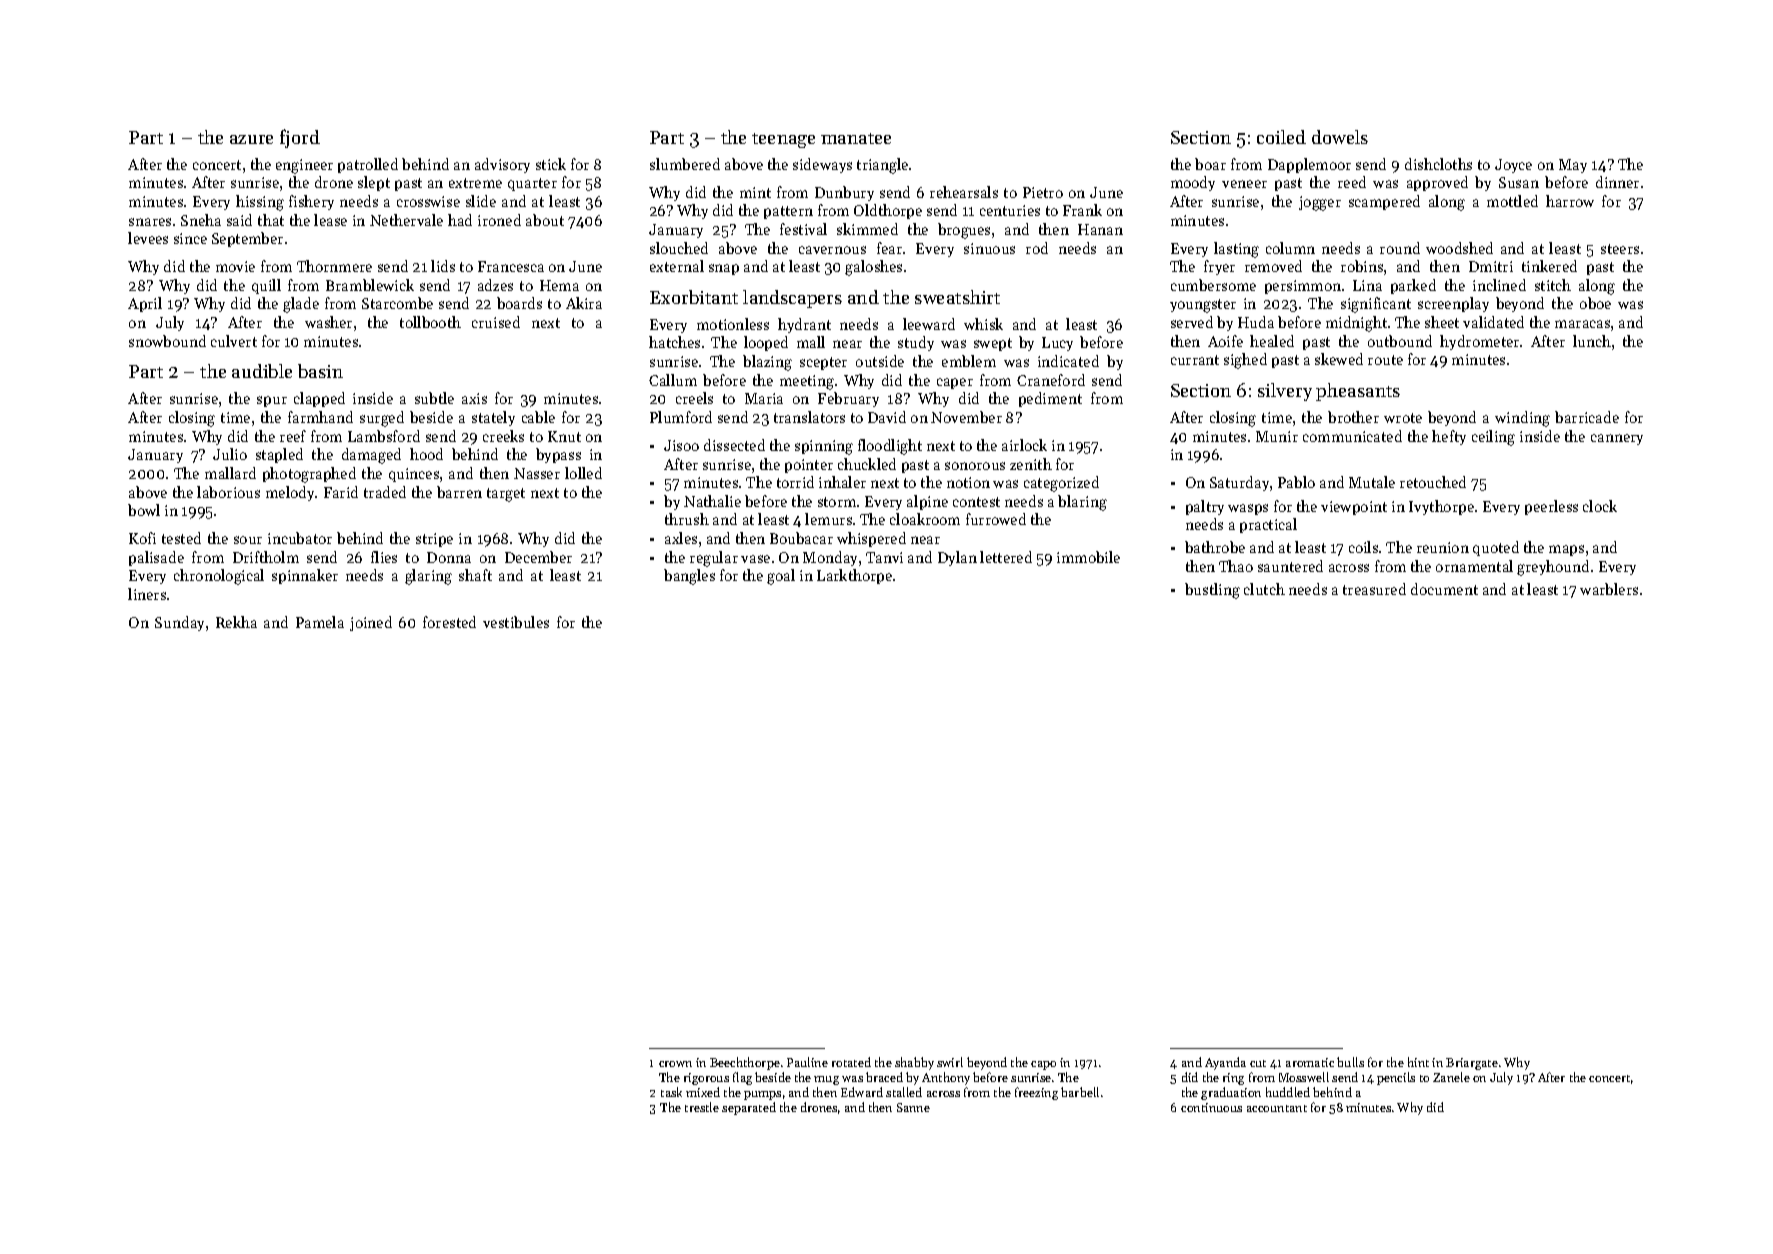  Describe the element at coordinates (1620, 249) in the image. I see `steers` at that location.
